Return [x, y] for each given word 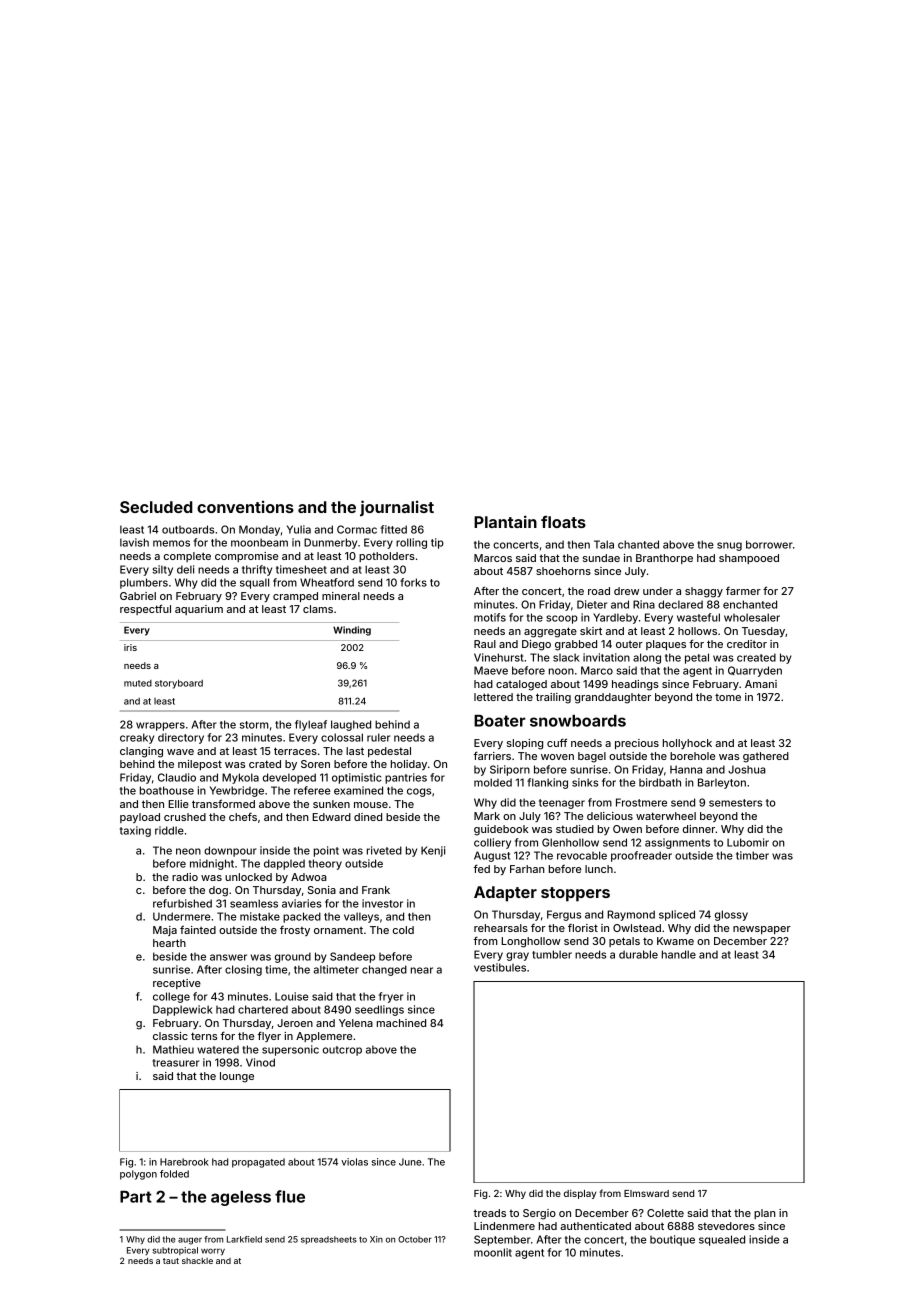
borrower [769, 544]
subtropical [175, 1251]
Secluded [156, 507]
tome [728, 697]
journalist [397, 508]
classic [170, 1036]
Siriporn [510, 770]
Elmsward [646, 1193]
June [410, 1162]
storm [254, 725]
